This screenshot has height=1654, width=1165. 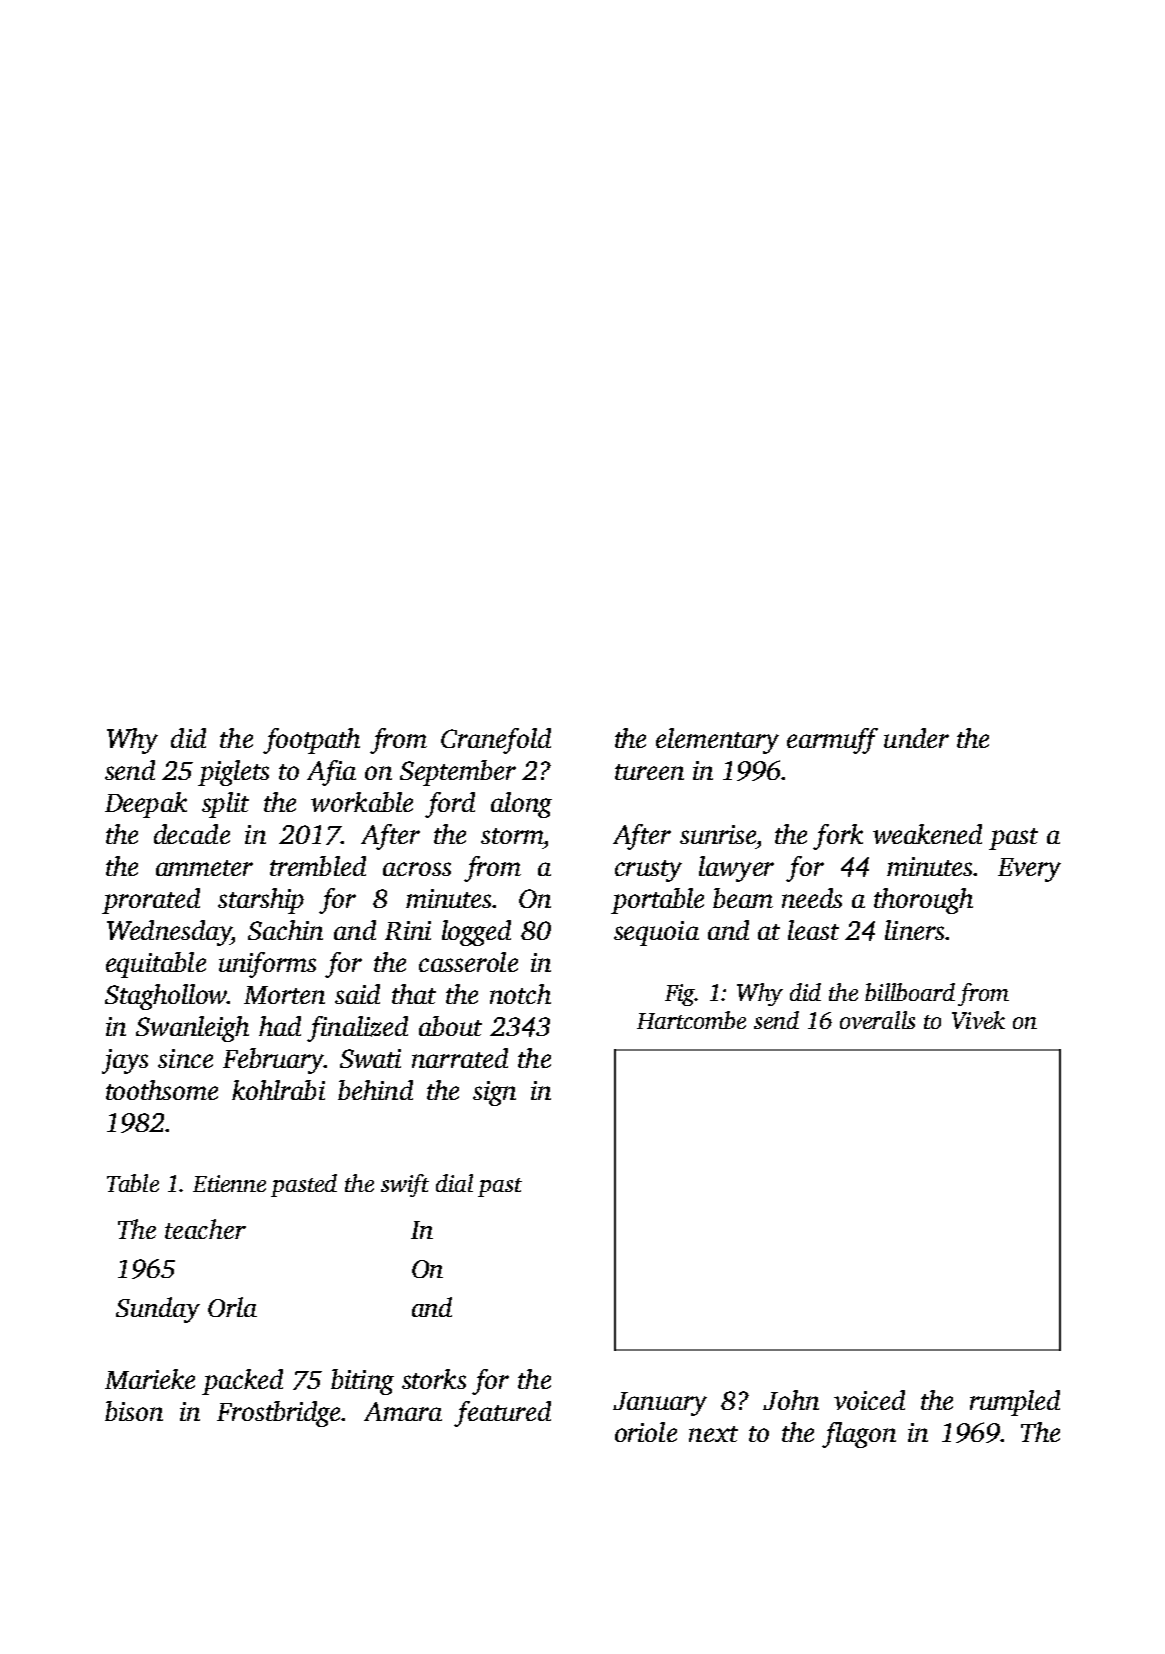 What do you see at coordinates (311, 741) in the screenshot?
I see `footpath` at bounding box center [311, 741].
